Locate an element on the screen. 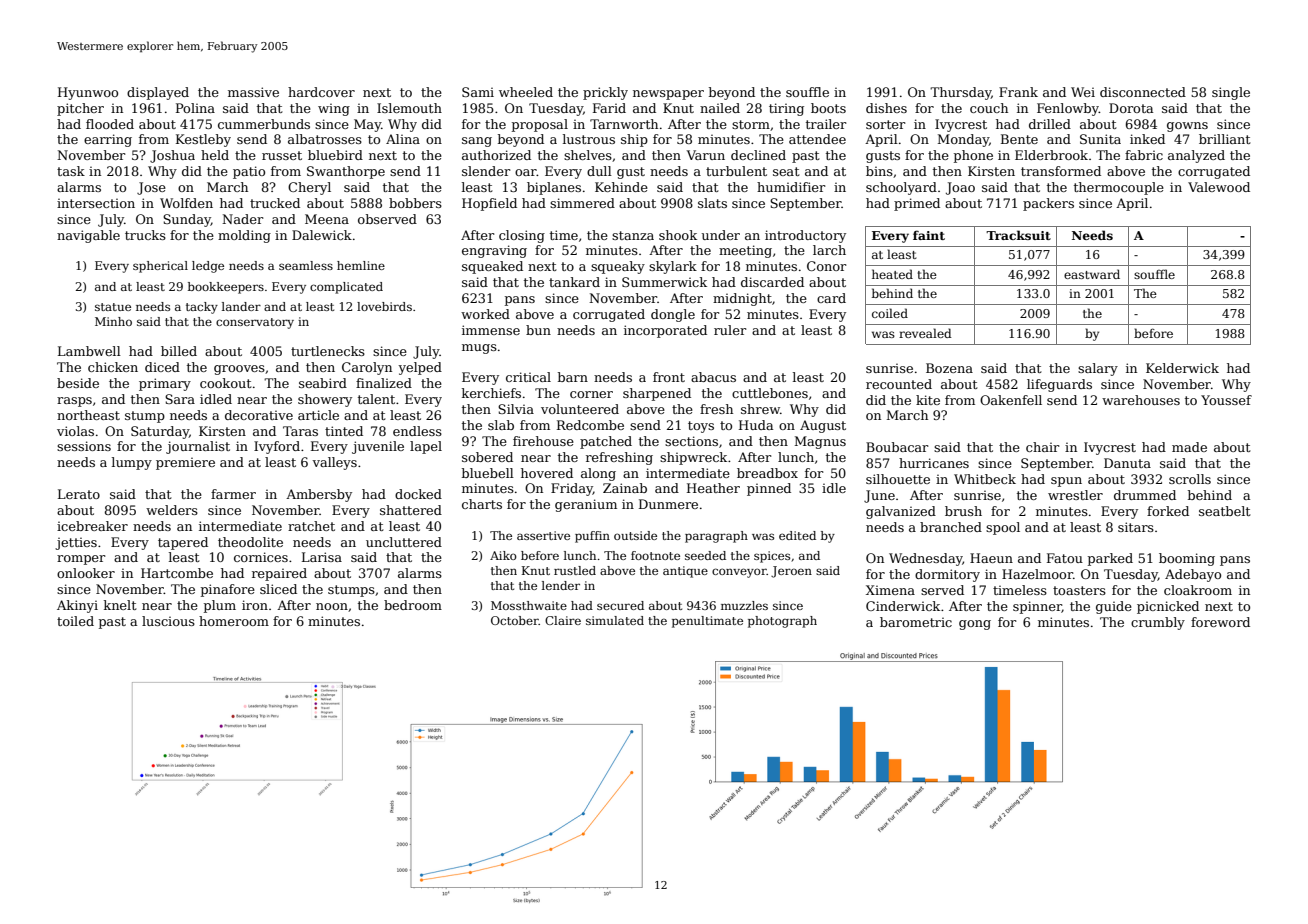  midnight is located at coordinates (742, 299).
